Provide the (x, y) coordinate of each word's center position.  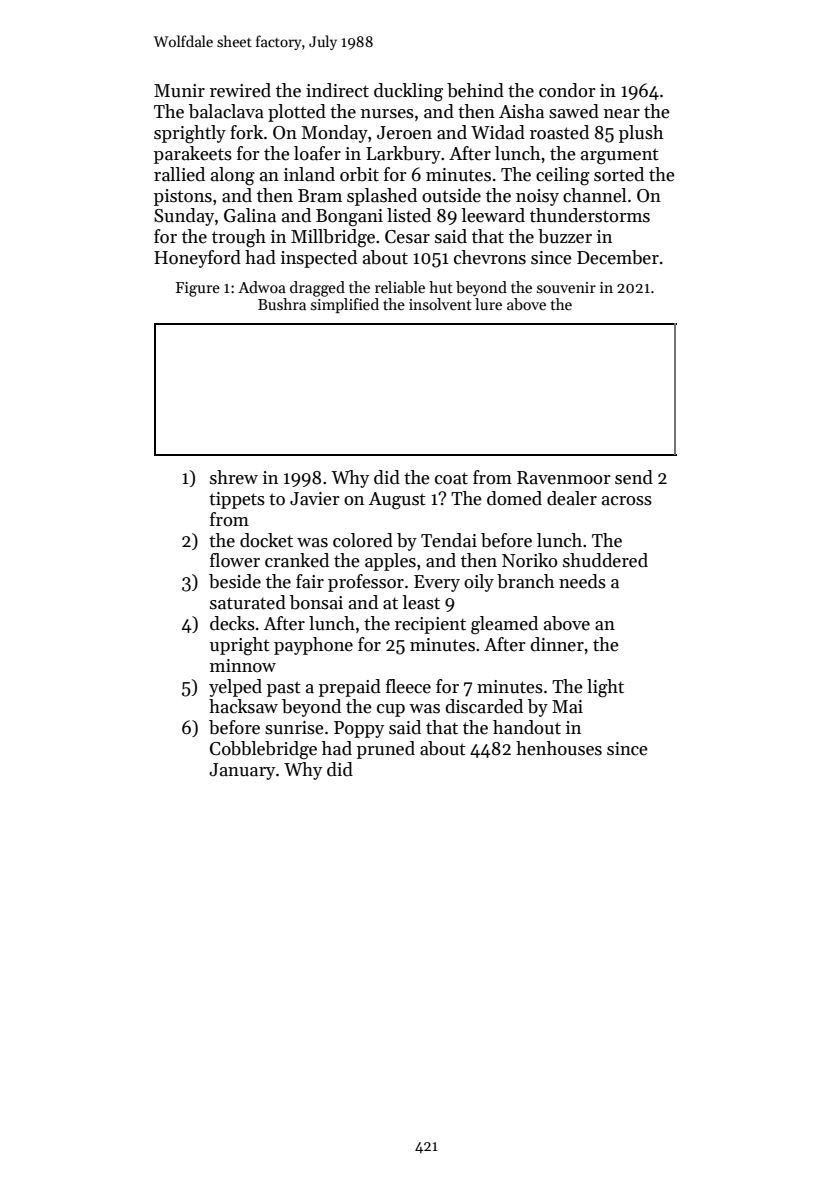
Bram (320, 196)
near (622, 114)
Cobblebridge (263, 750)
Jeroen (404, 133)
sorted (619, 174)
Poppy (359, 729)
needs (582, 581)
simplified (345, 305)
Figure (198, 289)
